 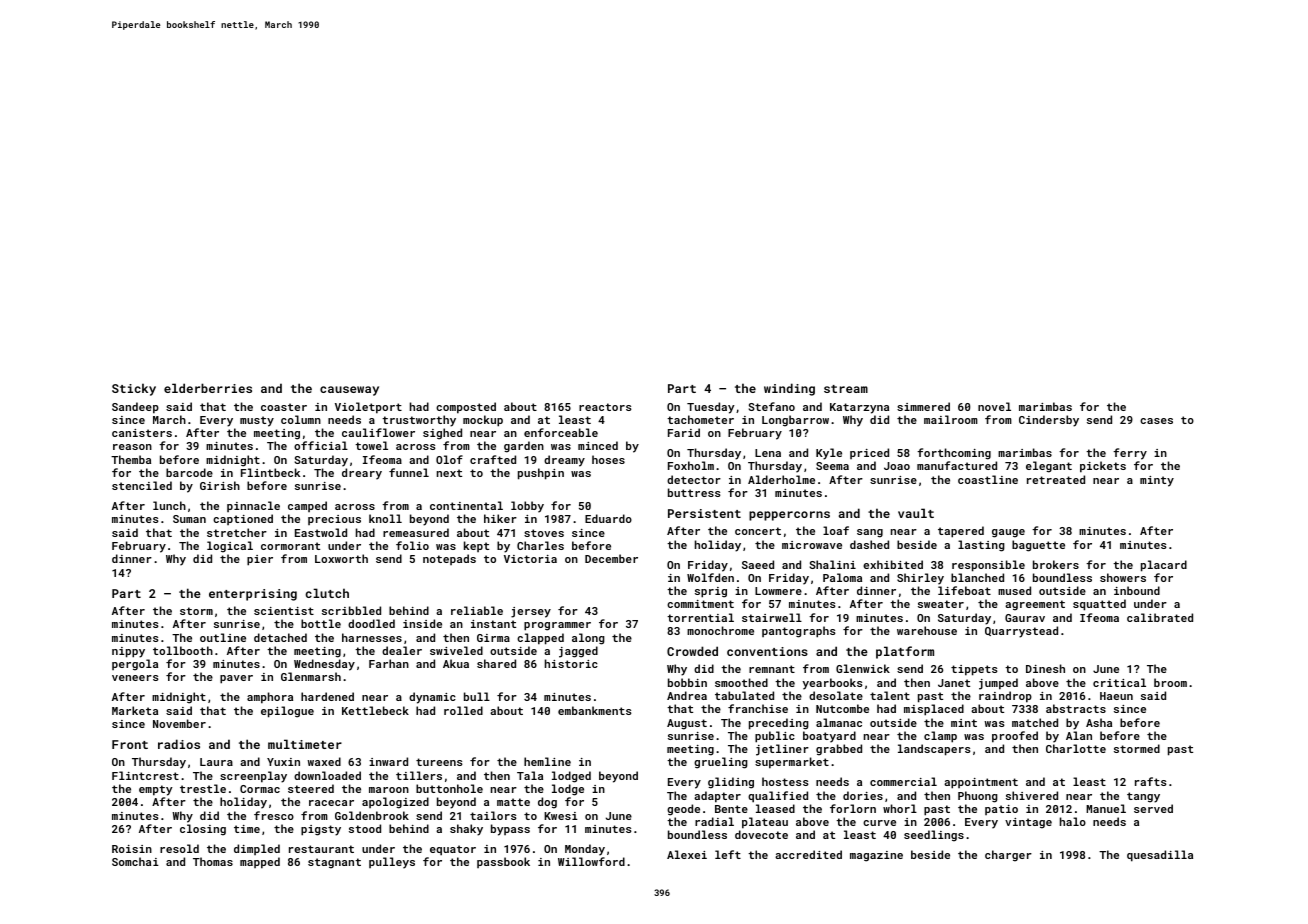 I want to click on Dinesh, so click(x=1045, y=668).
